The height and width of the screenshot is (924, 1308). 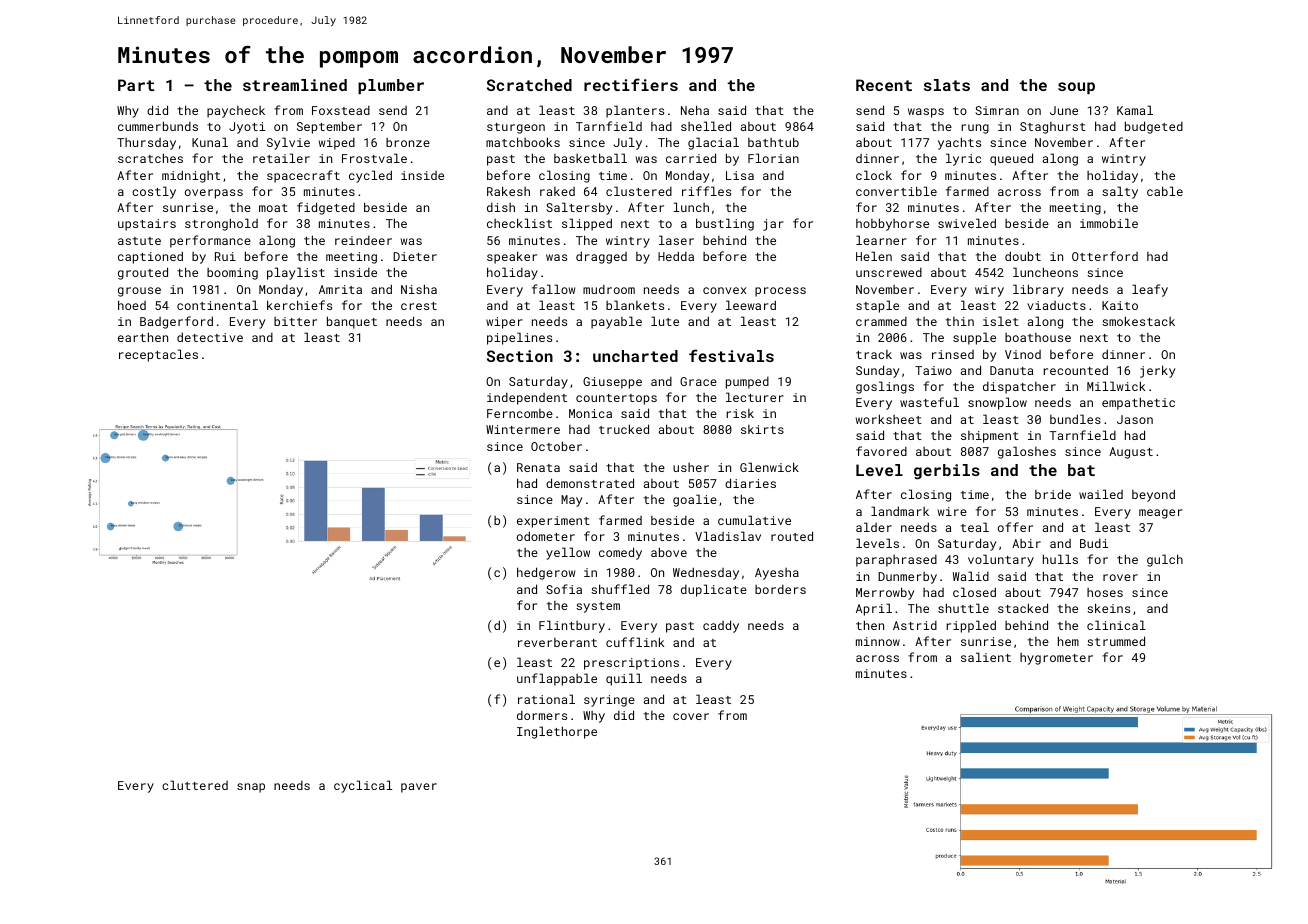 I want to click on reindeer, so click(x=363, y=240).
